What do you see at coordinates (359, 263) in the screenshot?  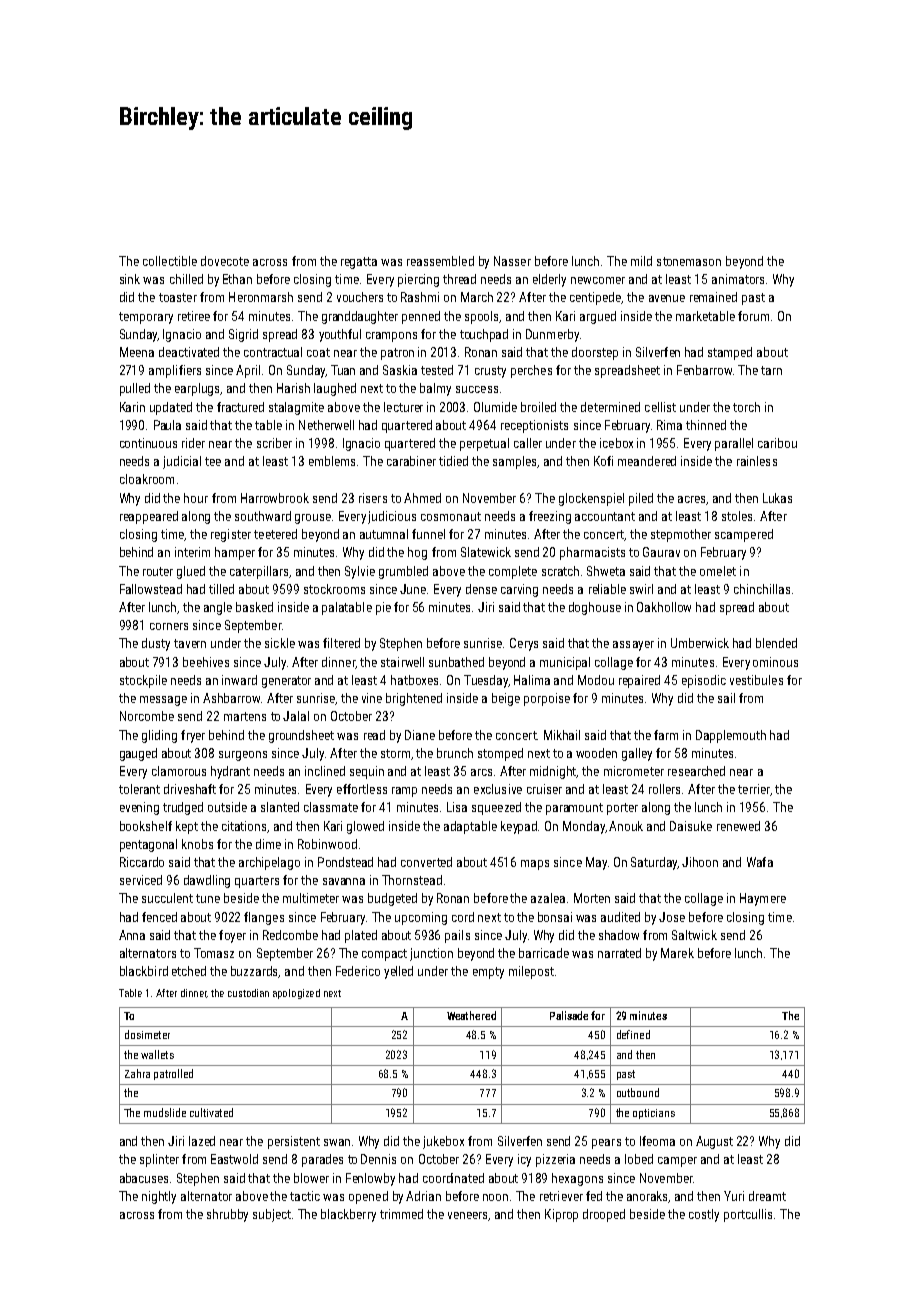 I see `regatta` at bounding box center [359, 263].
